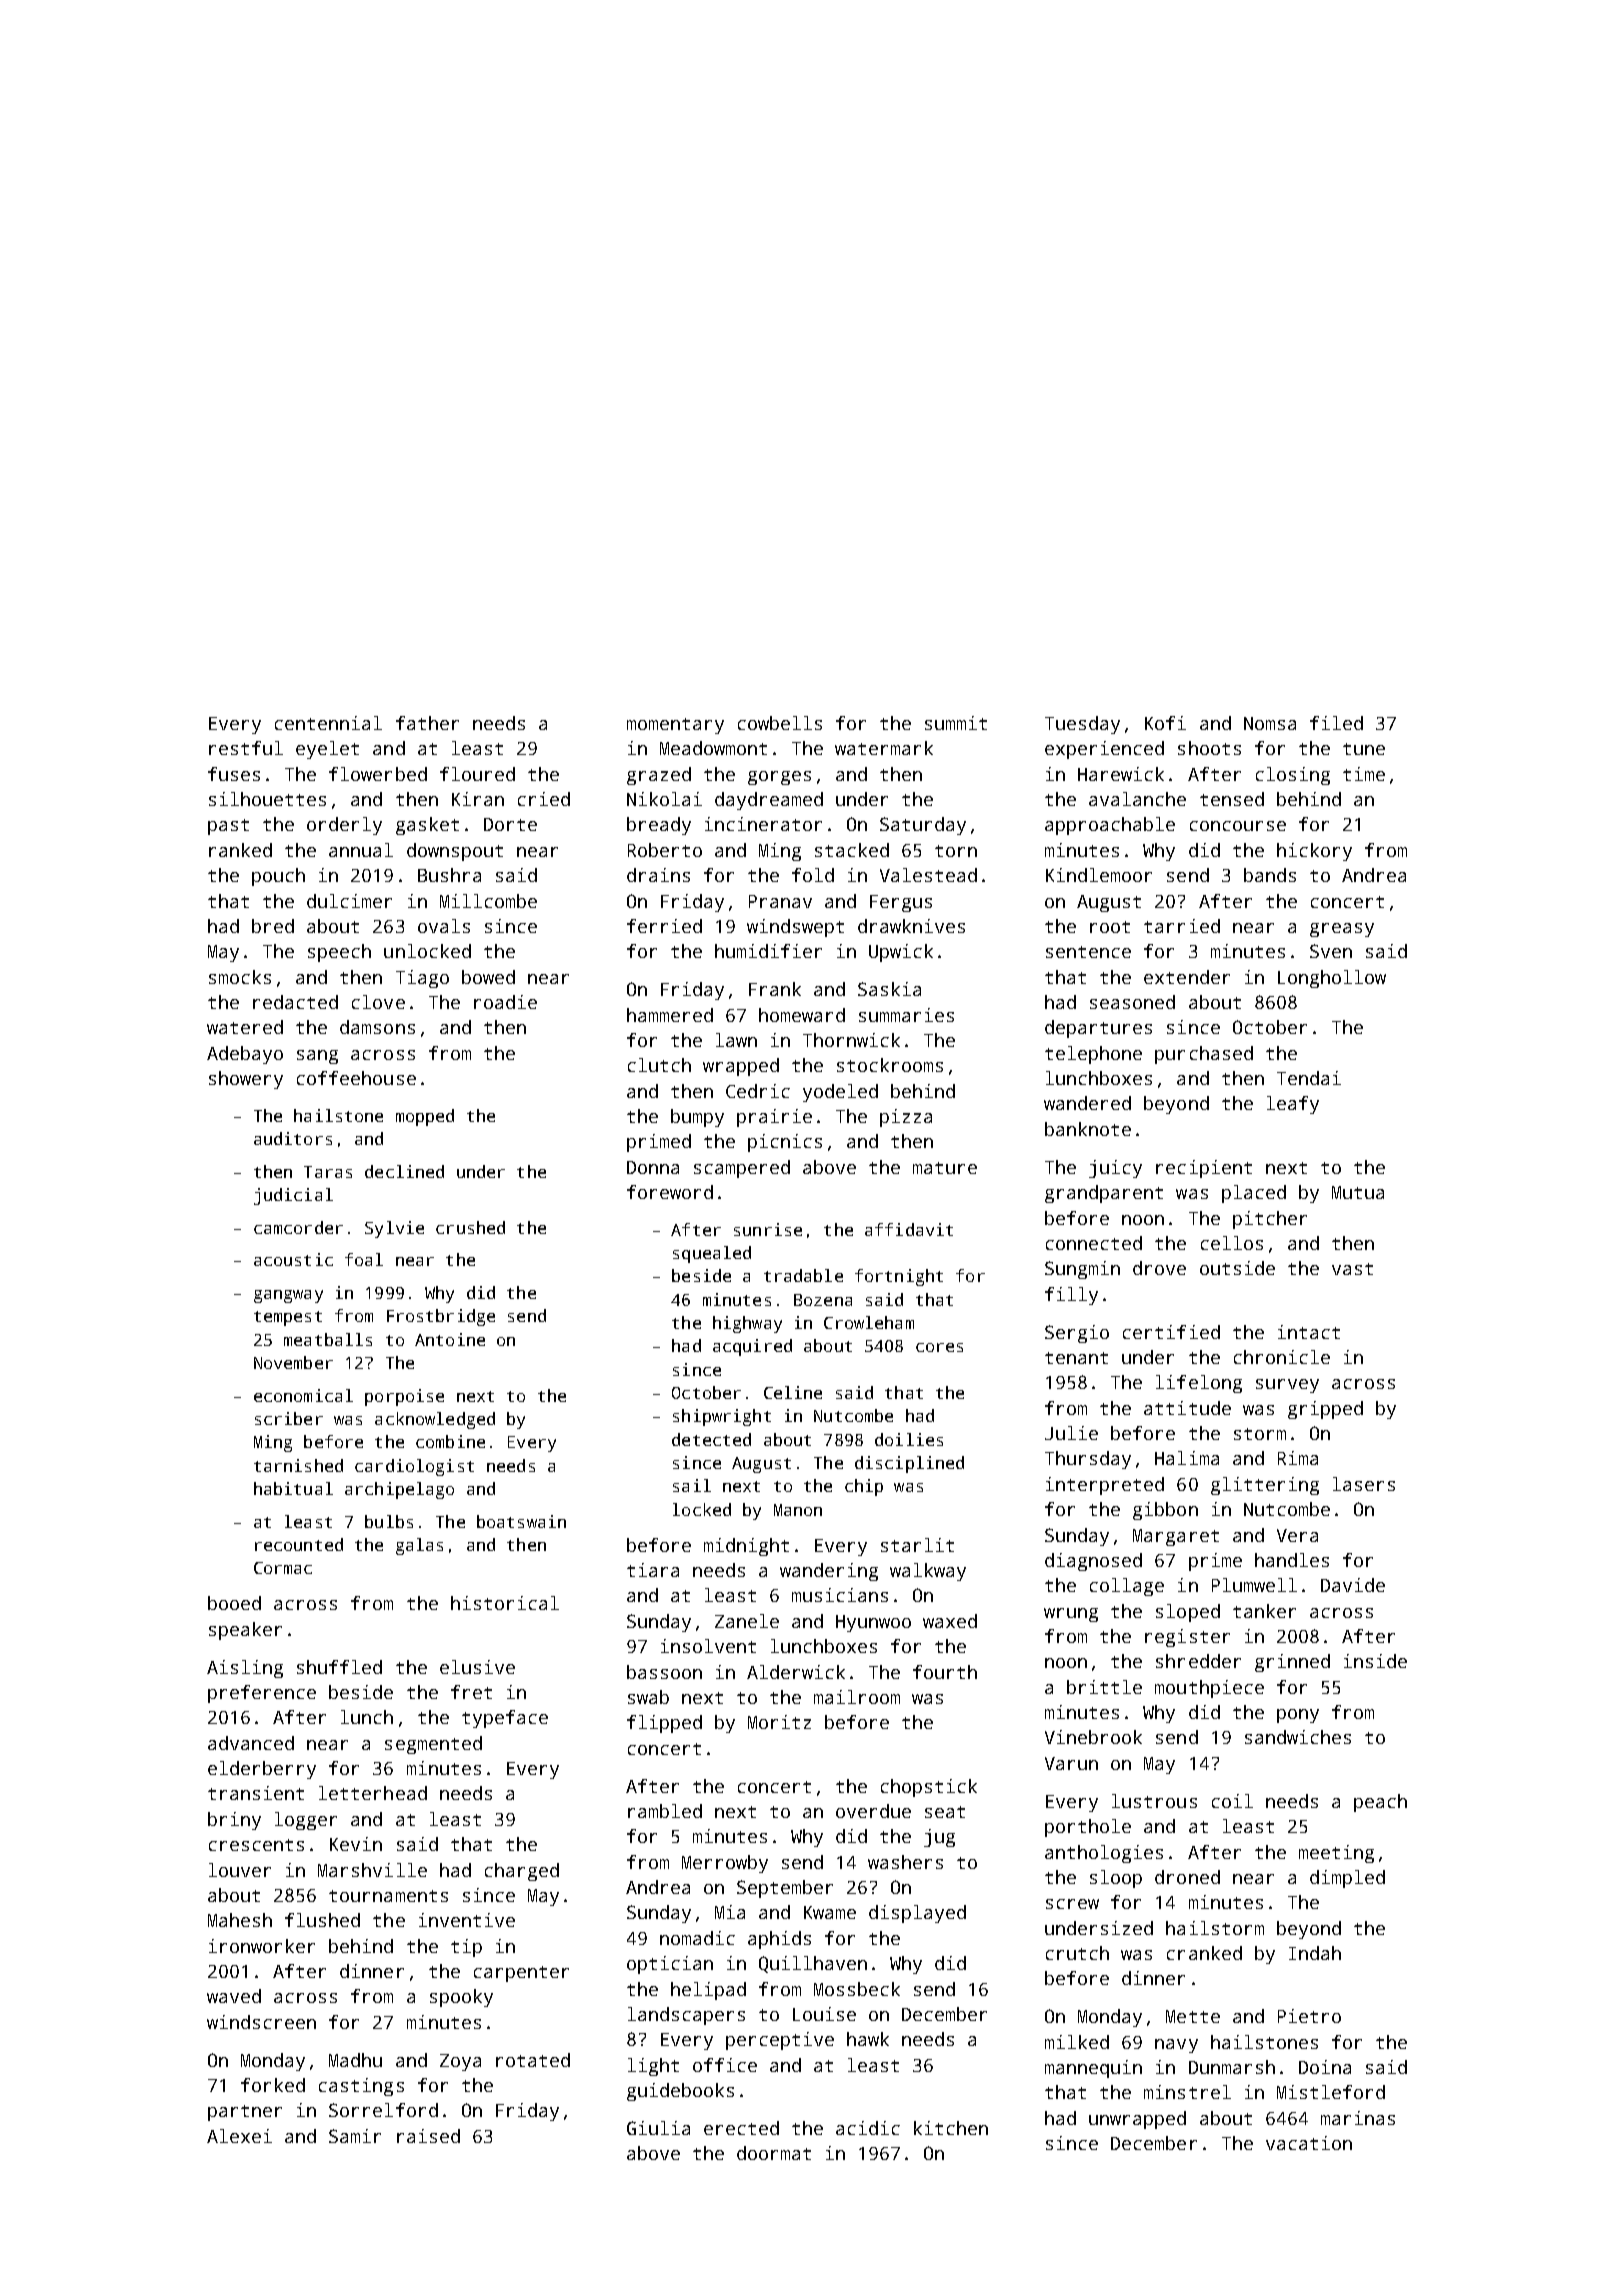 This screenshot has width=1620, height=2292. Describe the element at coordinates (273, 926) in the screenshot. I see `bred` at that location.
